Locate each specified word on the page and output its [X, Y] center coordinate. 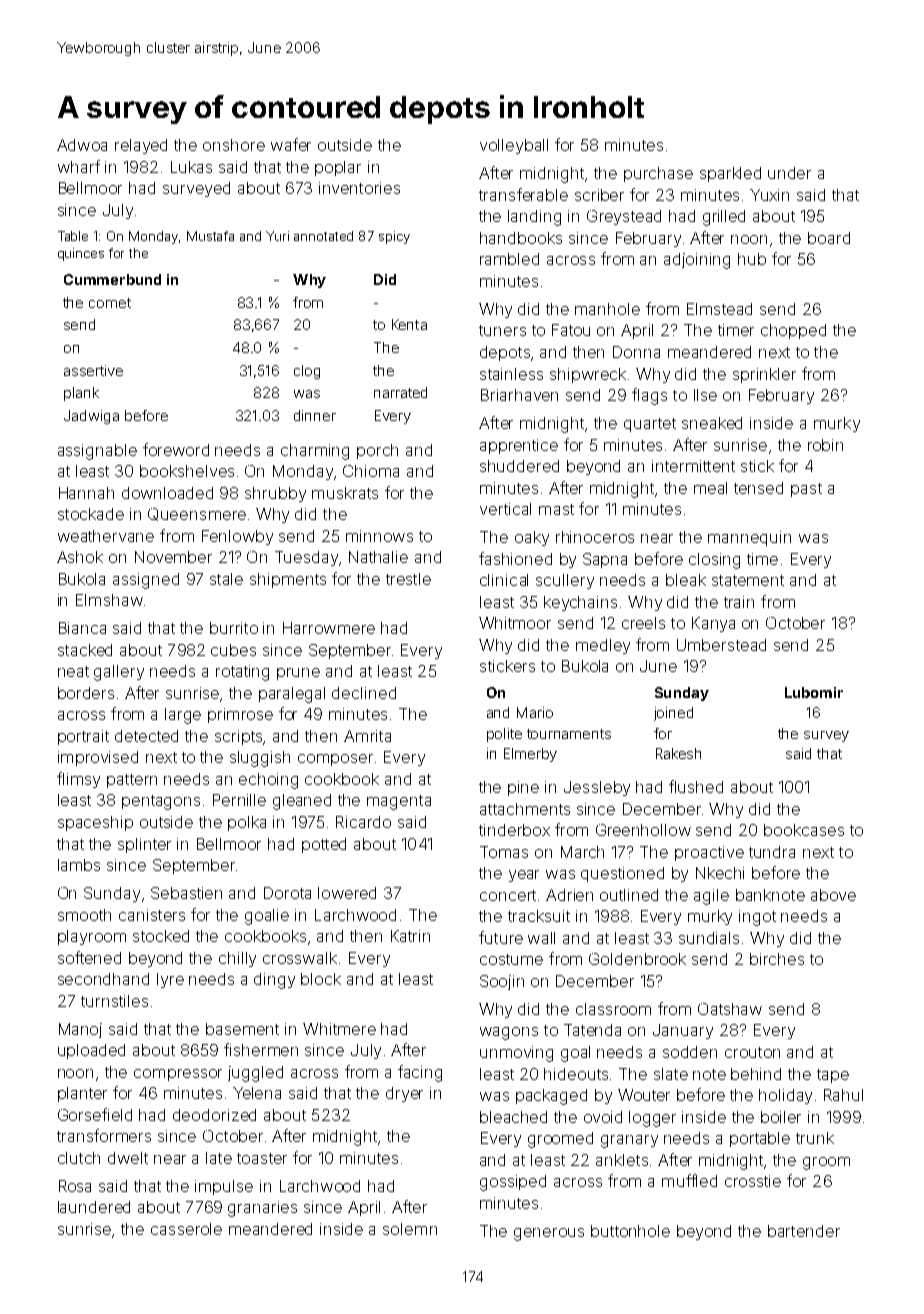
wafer [291, 144]
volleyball [514, 146]
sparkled [730, 174]
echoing [268, 781]
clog [307, 372]
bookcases [804, 830]
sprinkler [764, 375]
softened [89, 957]
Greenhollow [643, 830]
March [582, 852]
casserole [186, 1229]
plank [81, 394]
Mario [535, 712]
